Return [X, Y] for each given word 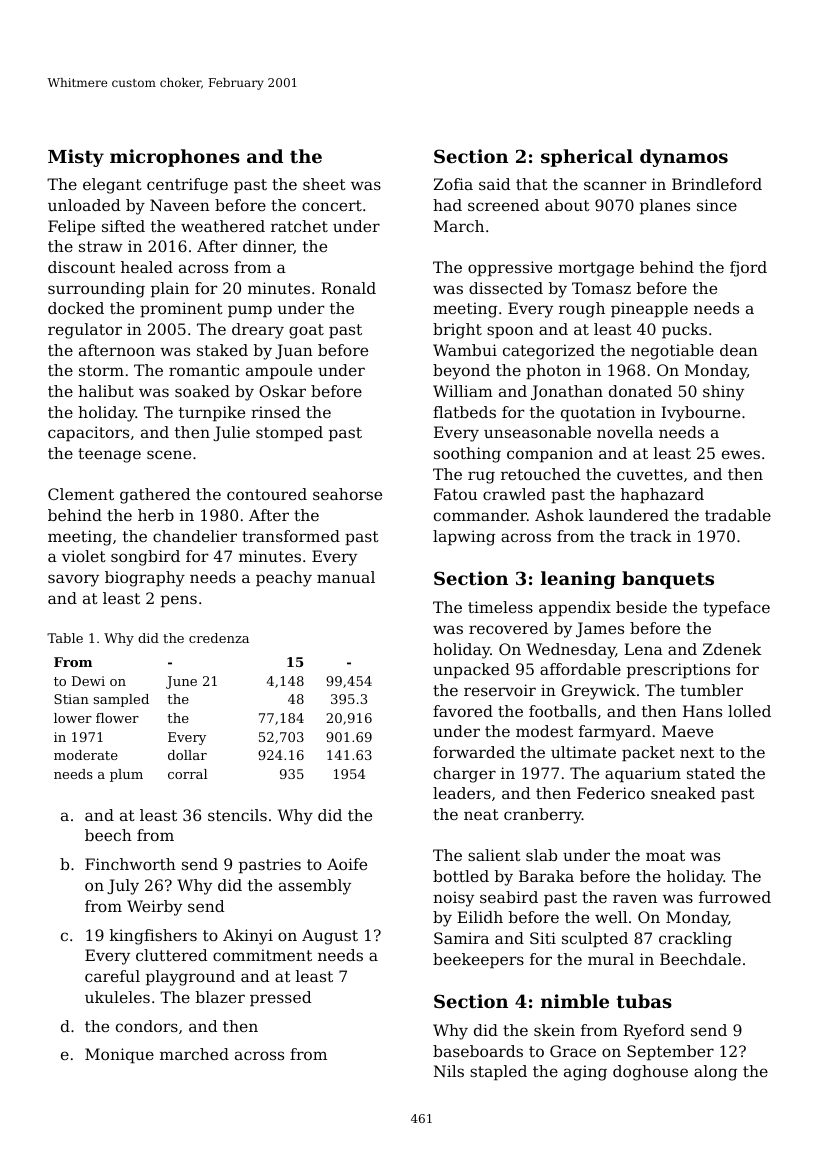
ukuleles [117, 997]
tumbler [711, 690]
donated [640, 391]
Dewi [88, 681]
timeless [500, 607]
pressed [281, 999]
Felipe [71, 228]
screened [503, 205]
